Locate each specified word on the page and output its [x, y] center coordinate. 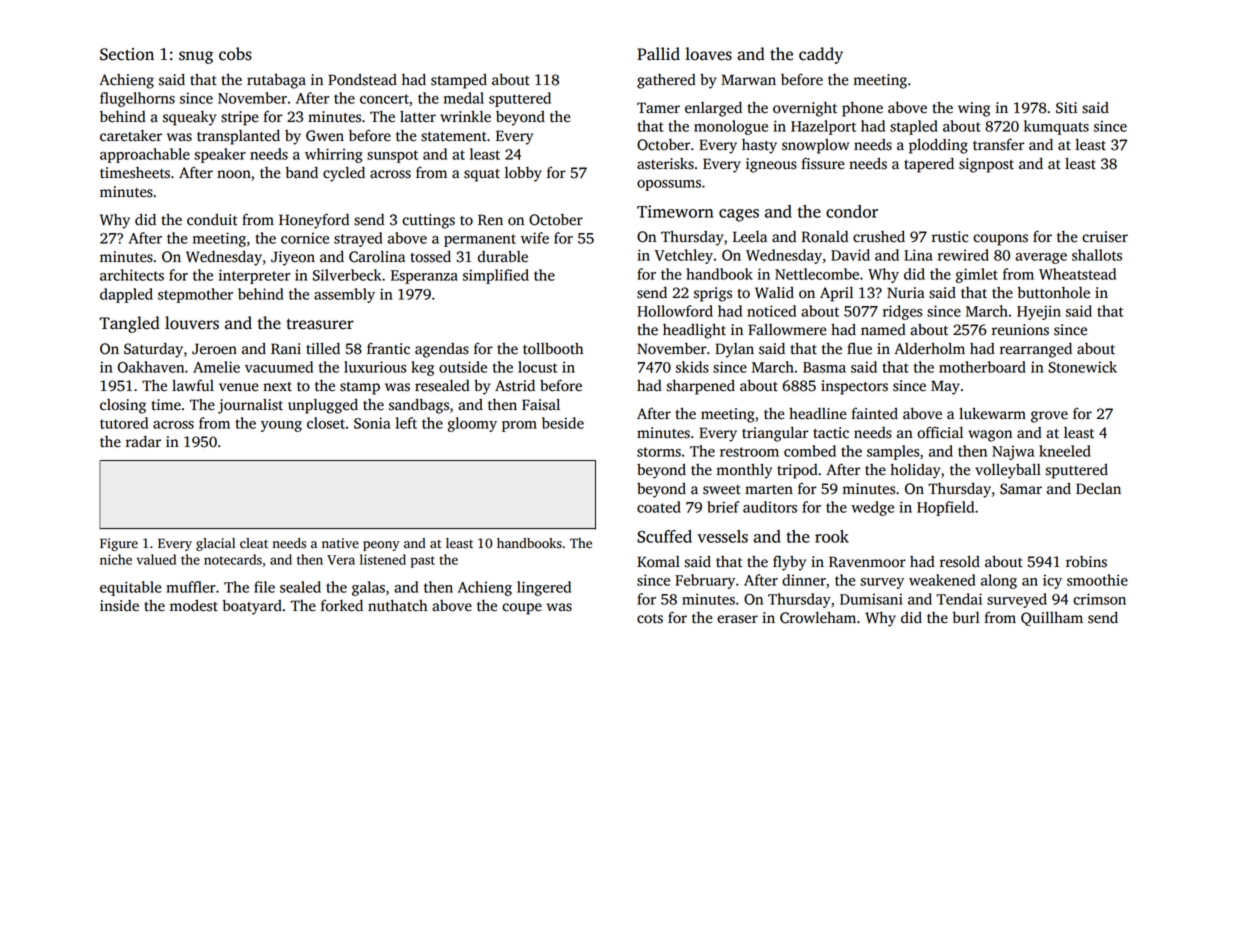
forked [342, 605]
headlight [694, 331]
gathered [666, 81]
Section [127, 54]
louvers [192, 323]
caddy [821, 55]
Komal [658, 562]
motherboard [982, 367]
